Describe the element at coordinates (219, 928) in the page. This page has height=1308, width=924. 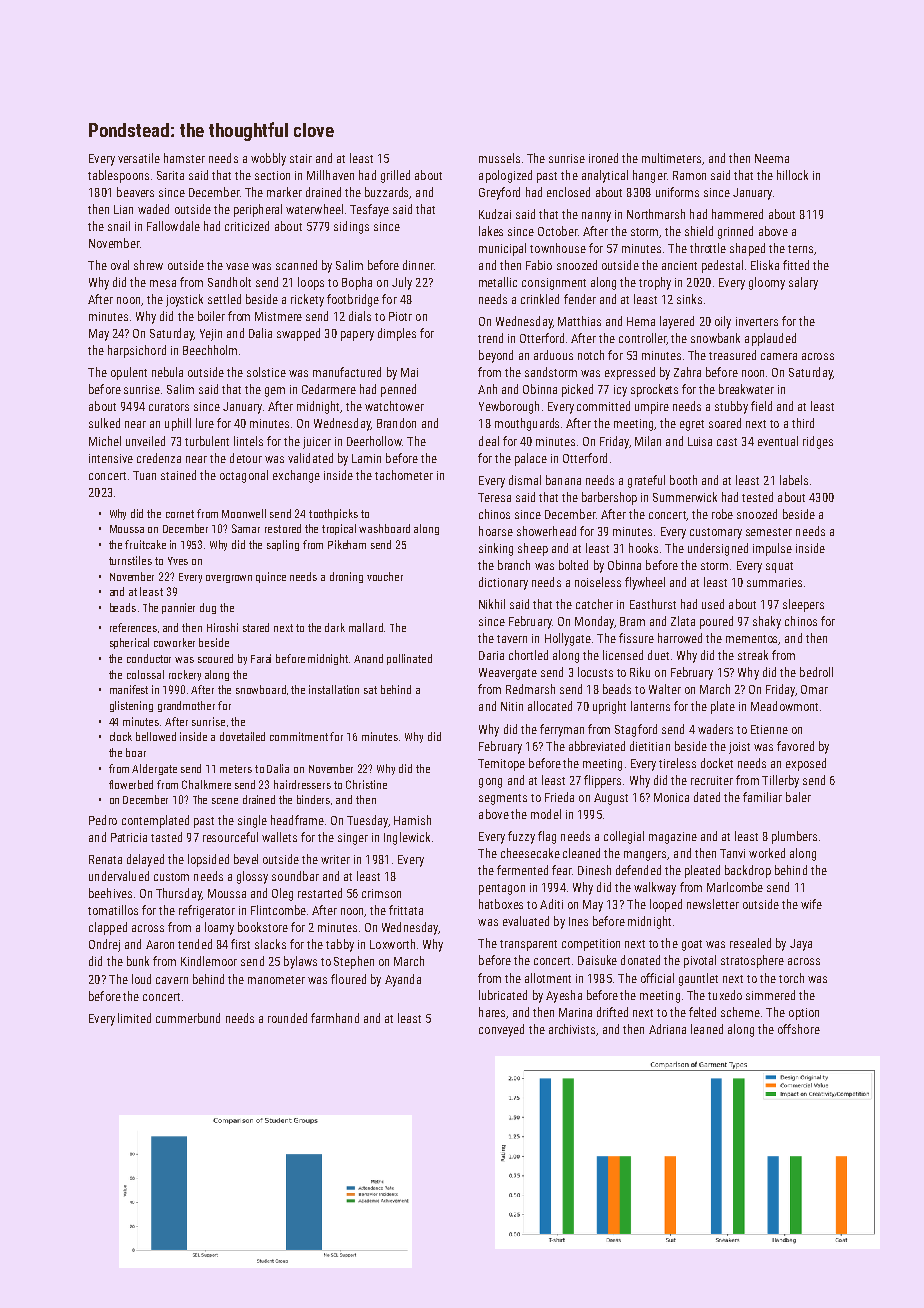
I see `loamy` at that location.
